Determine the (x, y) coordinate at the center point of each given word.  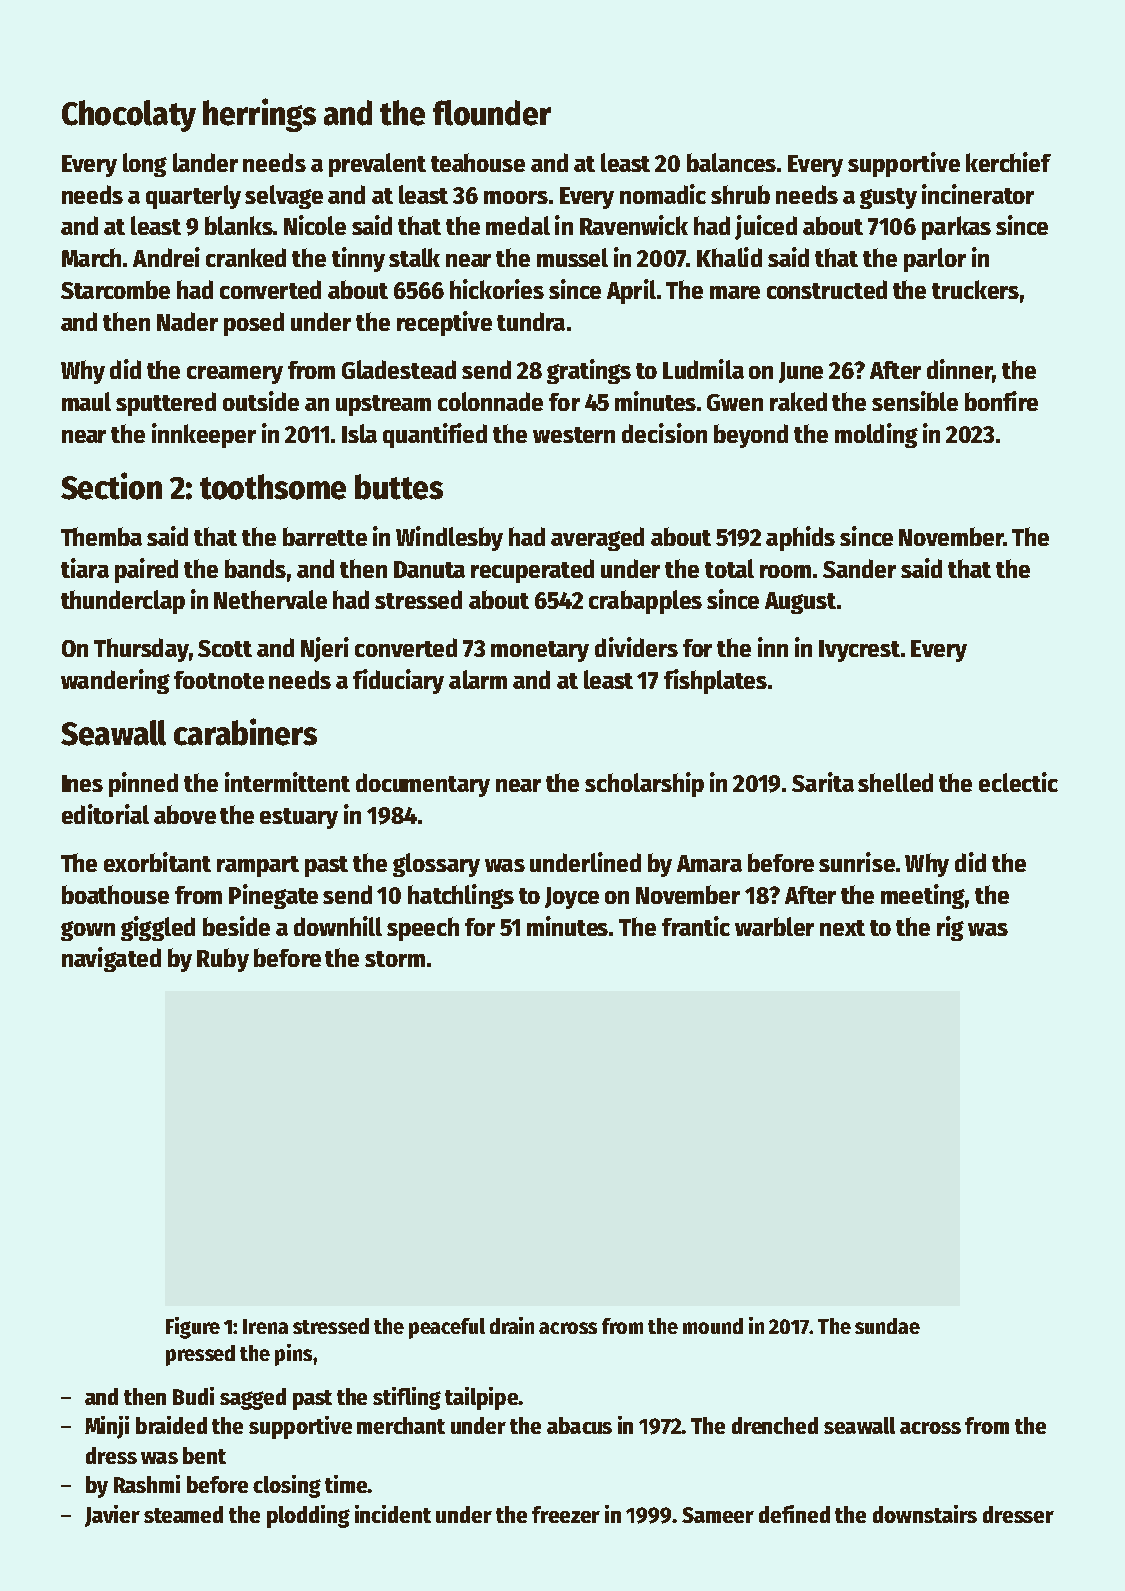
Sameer (718, 1515)
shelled (895, 782)
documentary (423, 785)
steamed (183, 1514)
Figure (193, 1328)
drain (512, 1325)
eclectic (1018, 782)
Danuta (429, 569)
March (91, 257)
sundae (887, 1326)
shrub (740, 194)
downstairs (925, 1514)
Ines (82, 783)
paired (146, 570)
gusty (888, 198)
